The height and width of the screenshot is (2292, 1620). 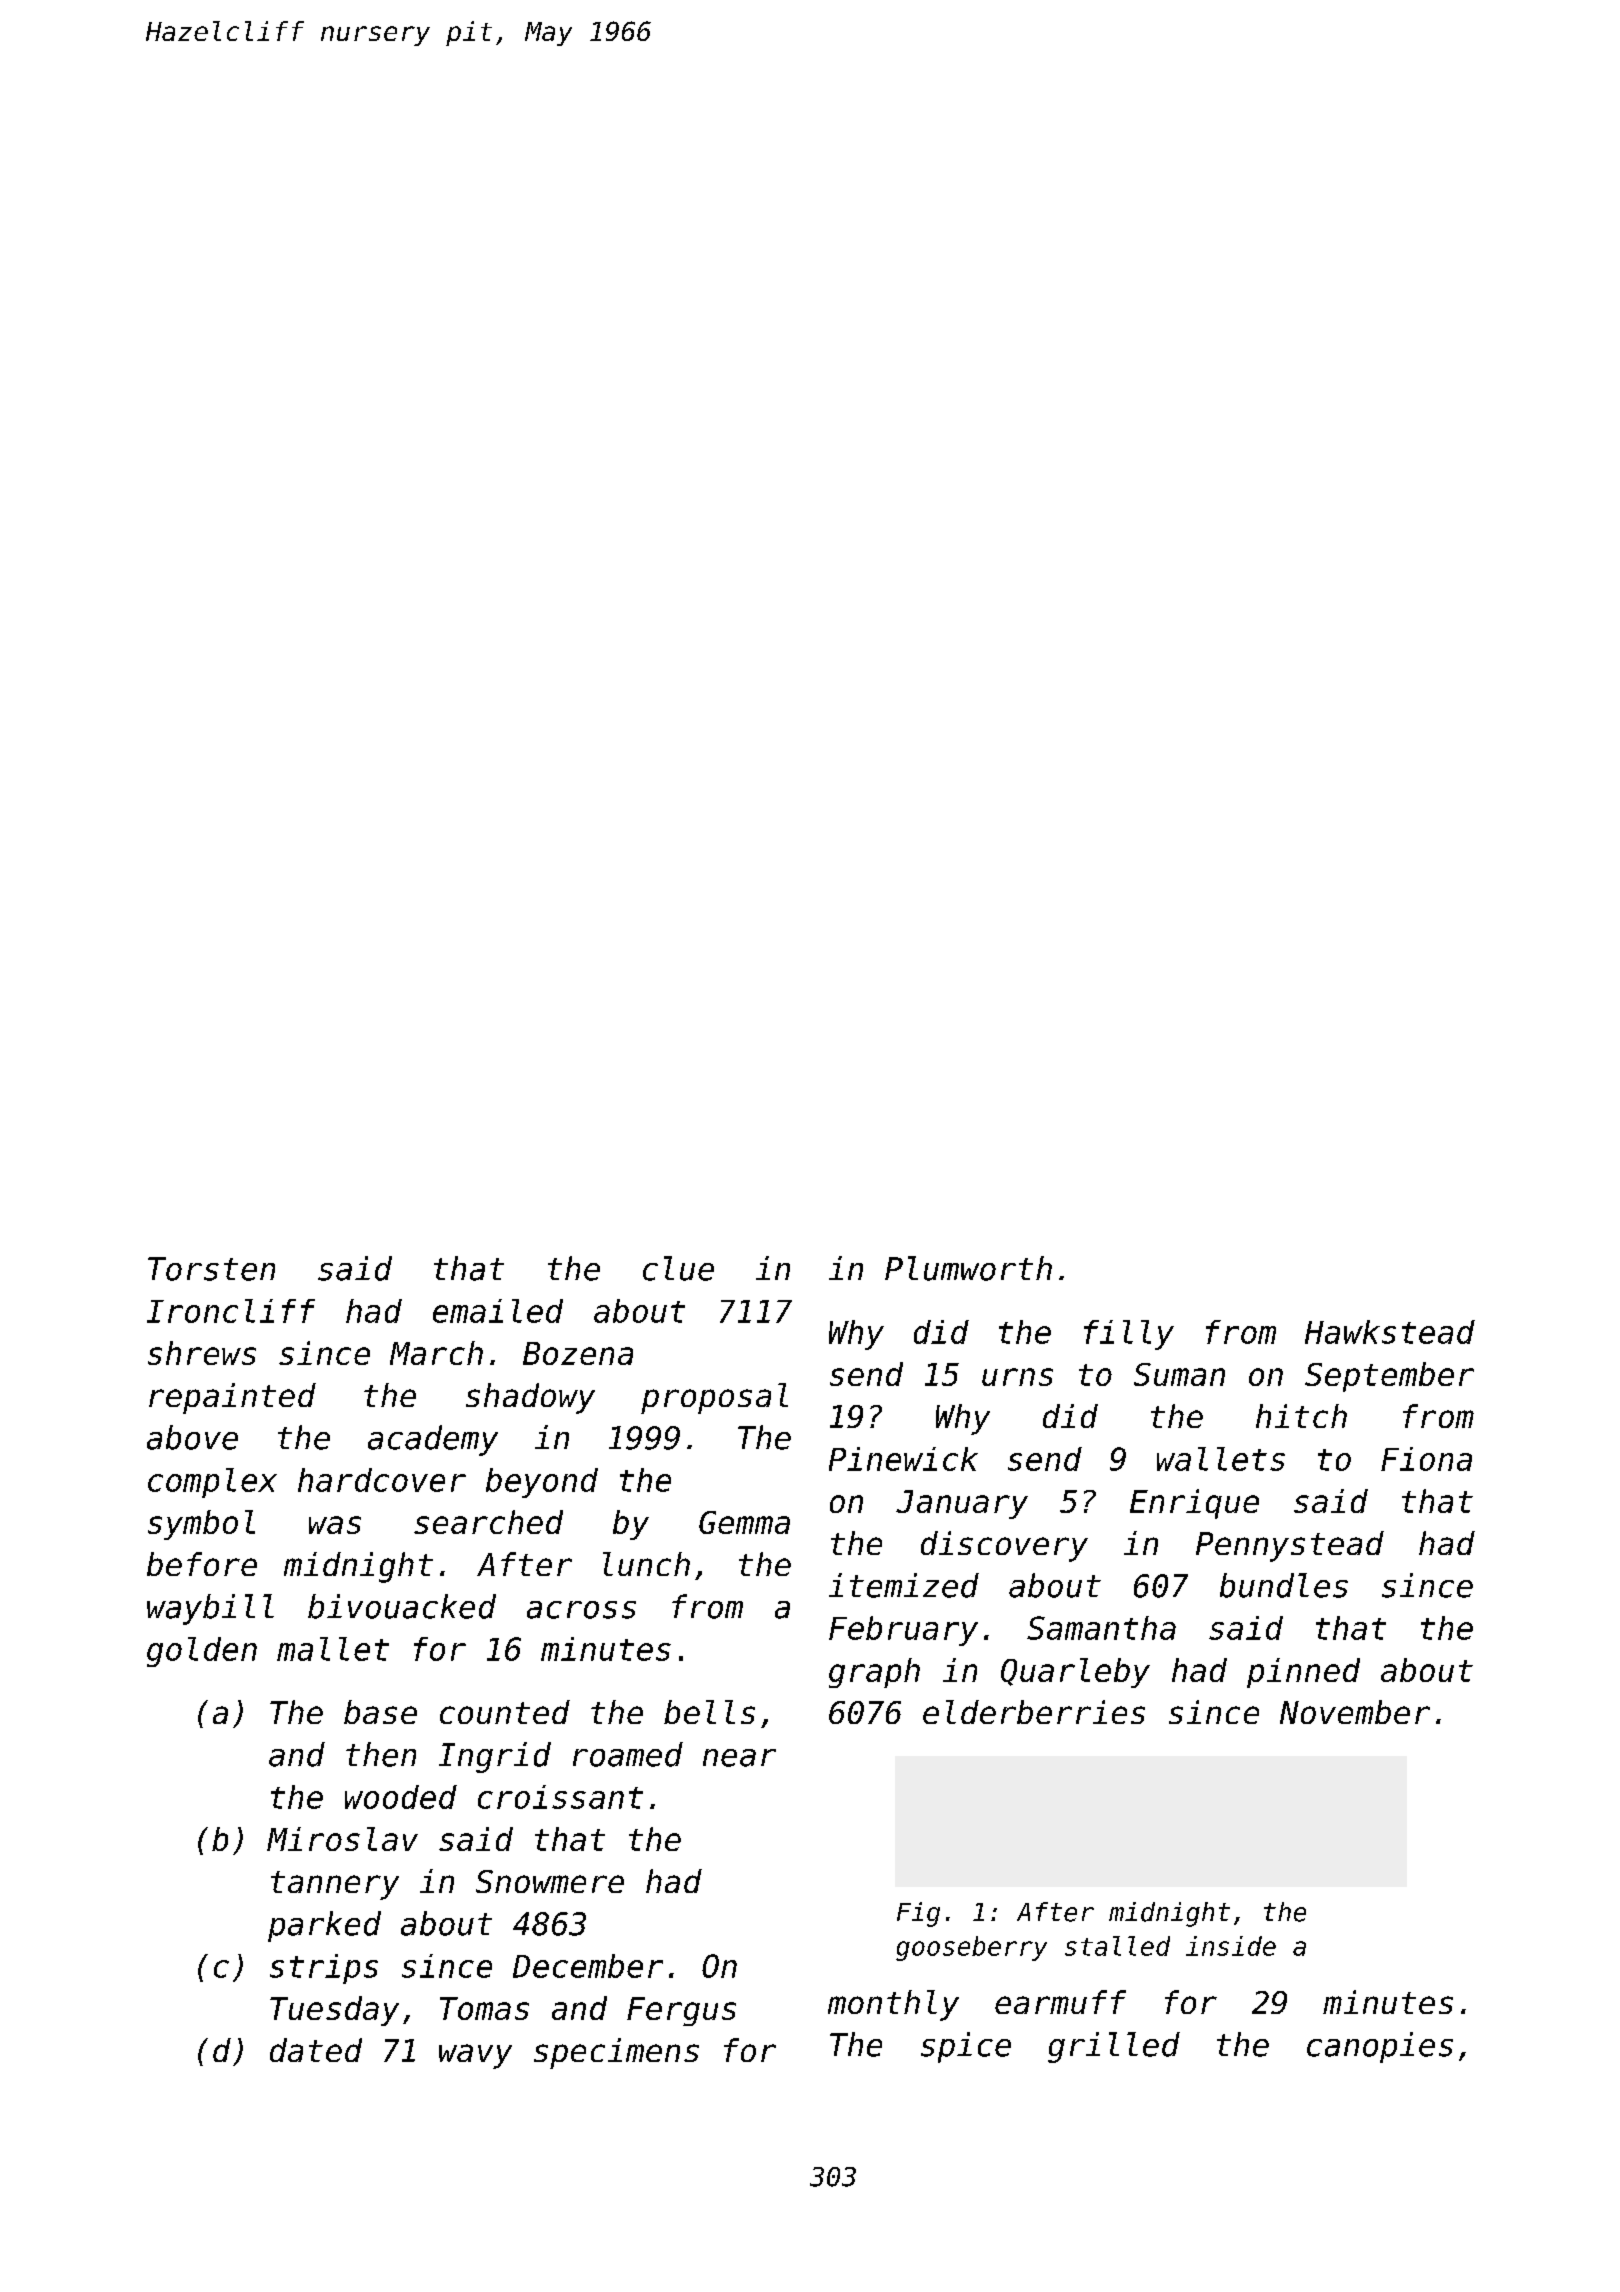 I want to click on clue, so click(x=678, y=1268).
